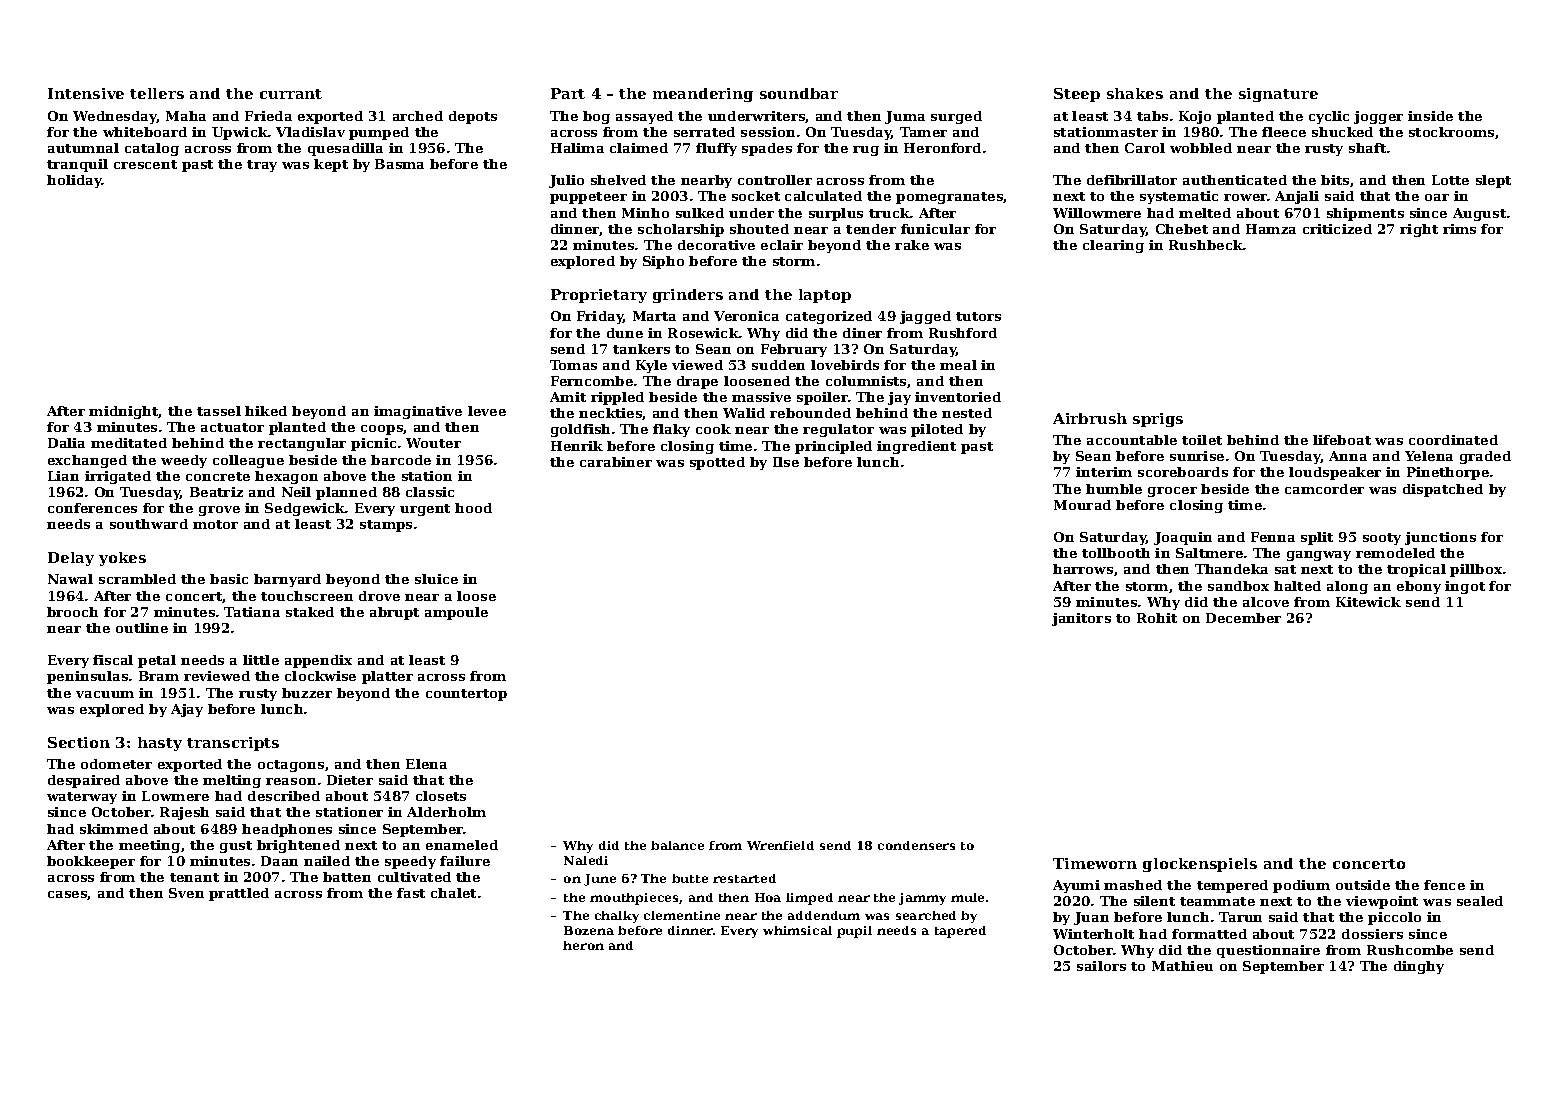 The image size is (1563, 1105). What do you see at coordinates (1200, 865) in the screenshot?
I see `glockenspiels` at bounding box center [1200, 865].
